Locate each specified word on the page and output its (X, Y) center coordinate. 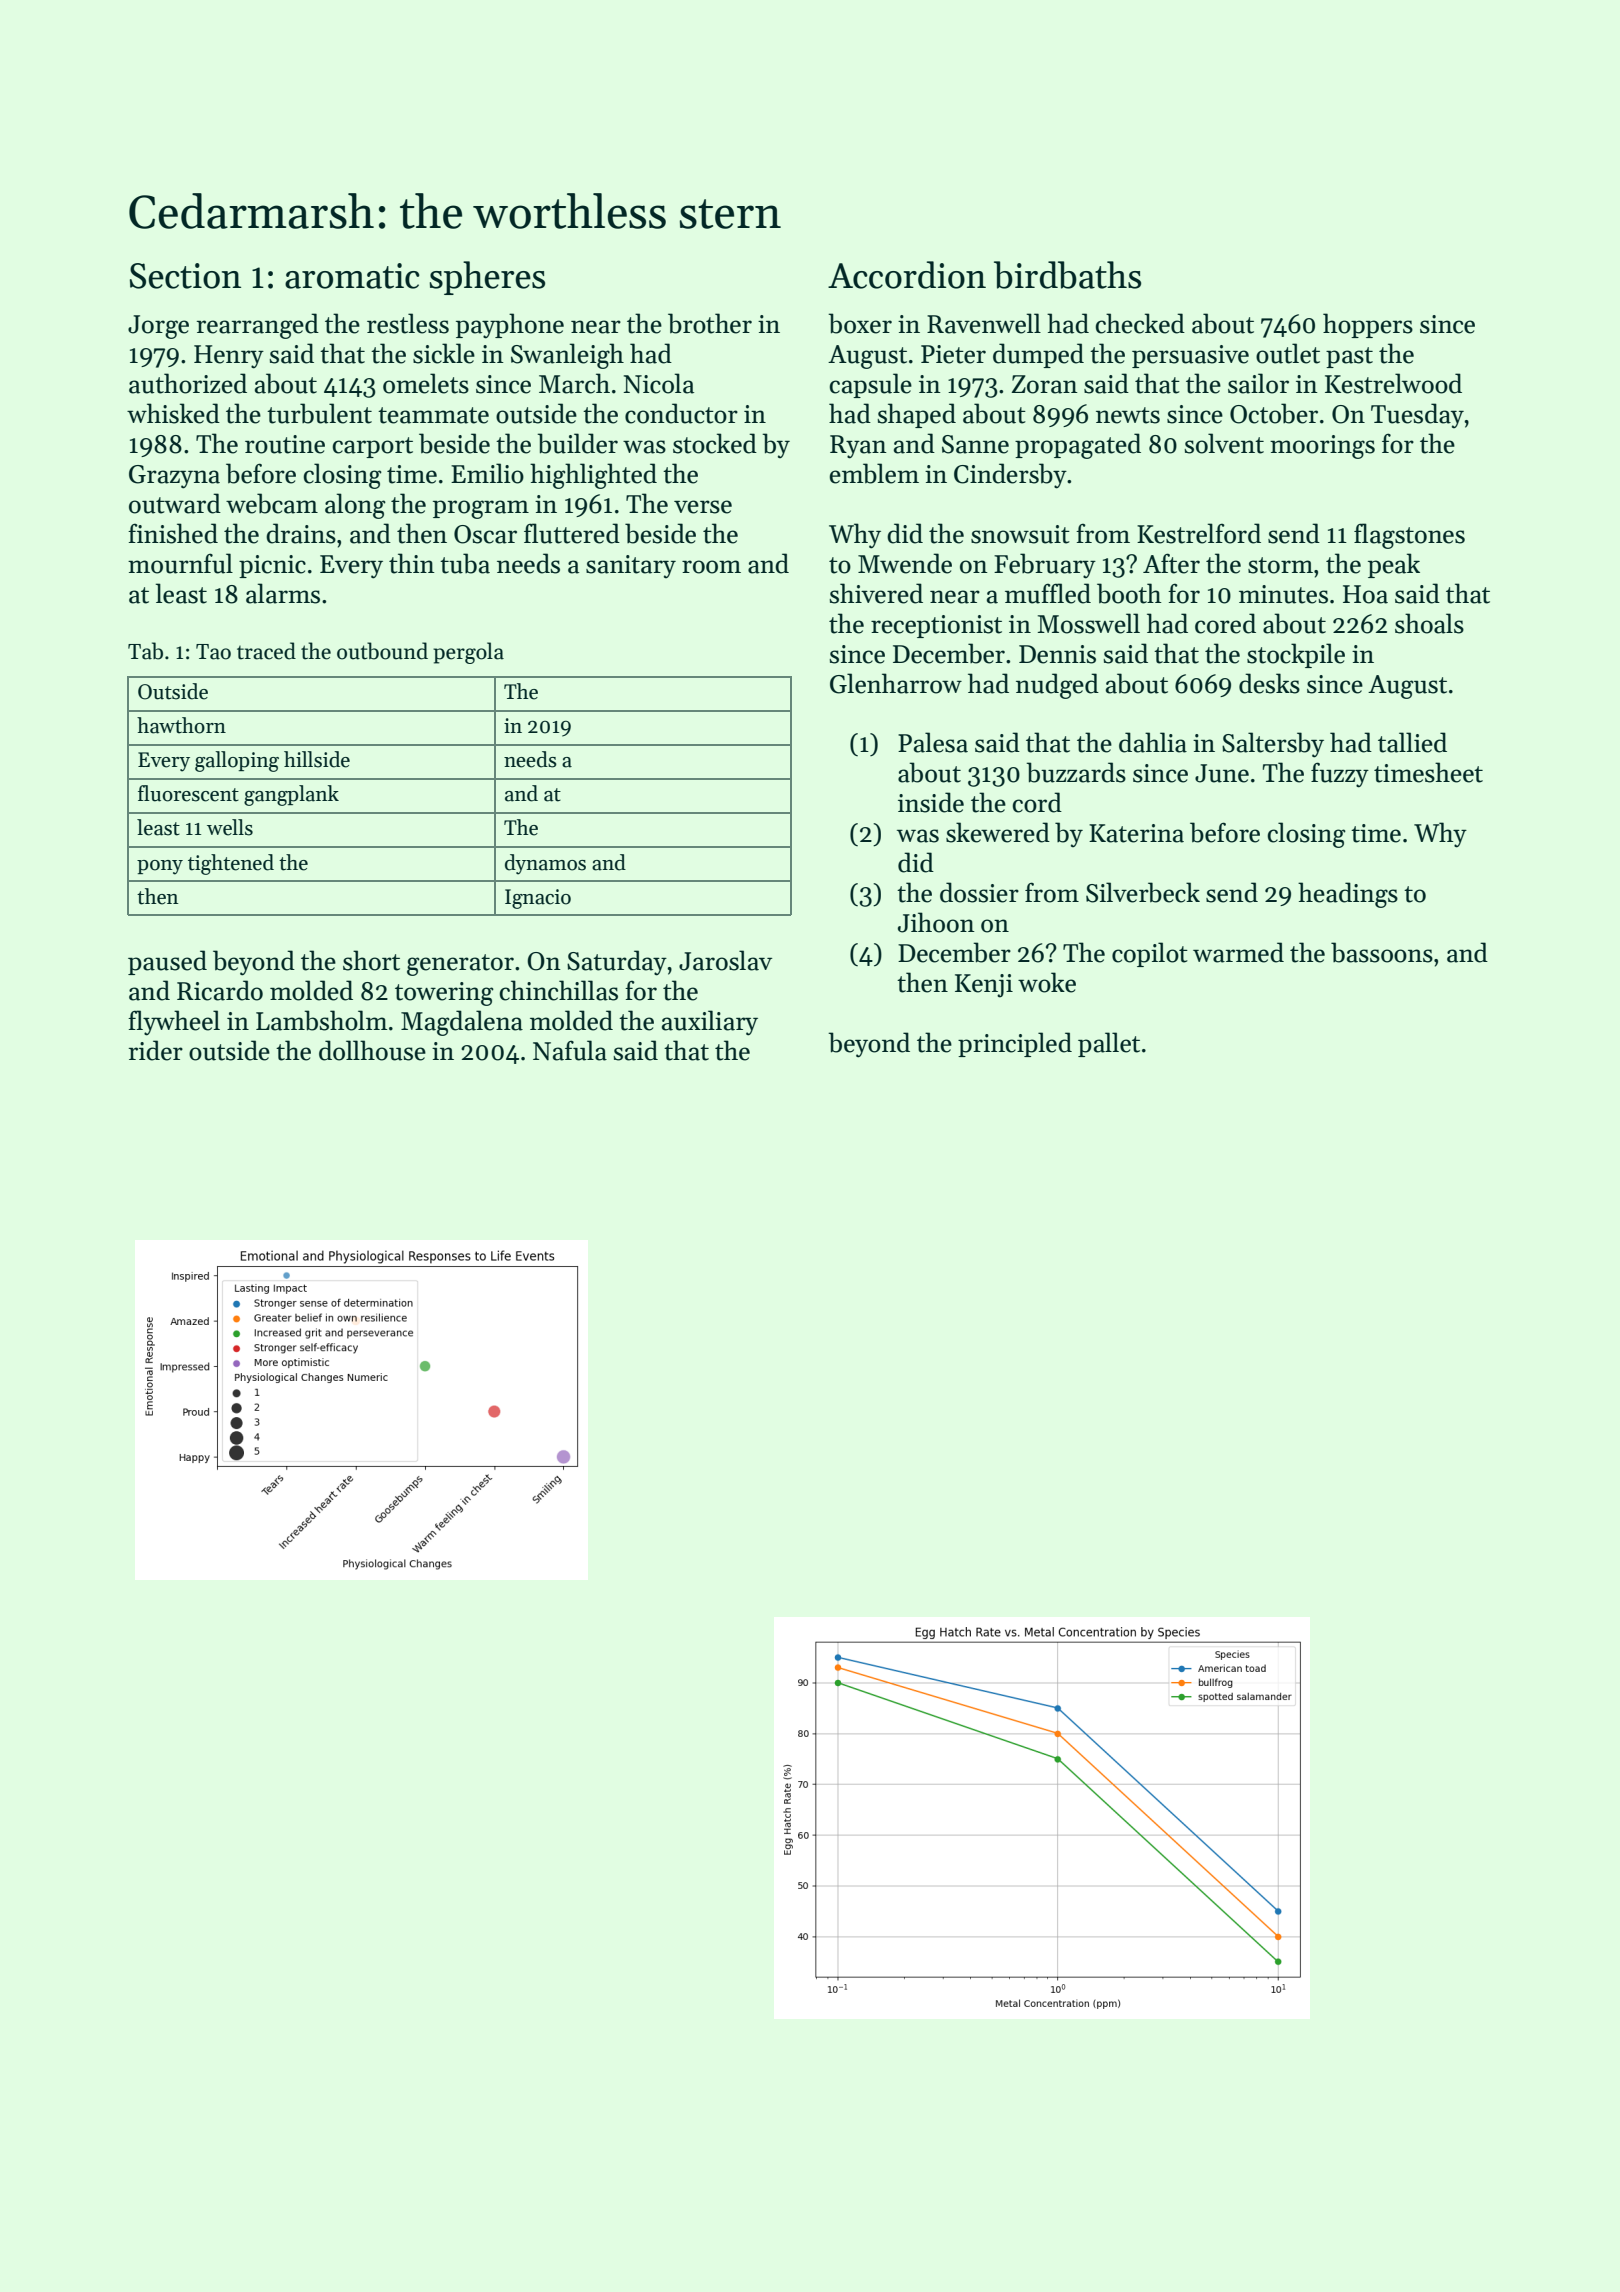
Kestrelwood (1393, 383)
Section (185, 276)
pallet (1109, 1044)
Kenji (984, 986)
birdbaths (1067, 275)
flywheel (174, 1023)
